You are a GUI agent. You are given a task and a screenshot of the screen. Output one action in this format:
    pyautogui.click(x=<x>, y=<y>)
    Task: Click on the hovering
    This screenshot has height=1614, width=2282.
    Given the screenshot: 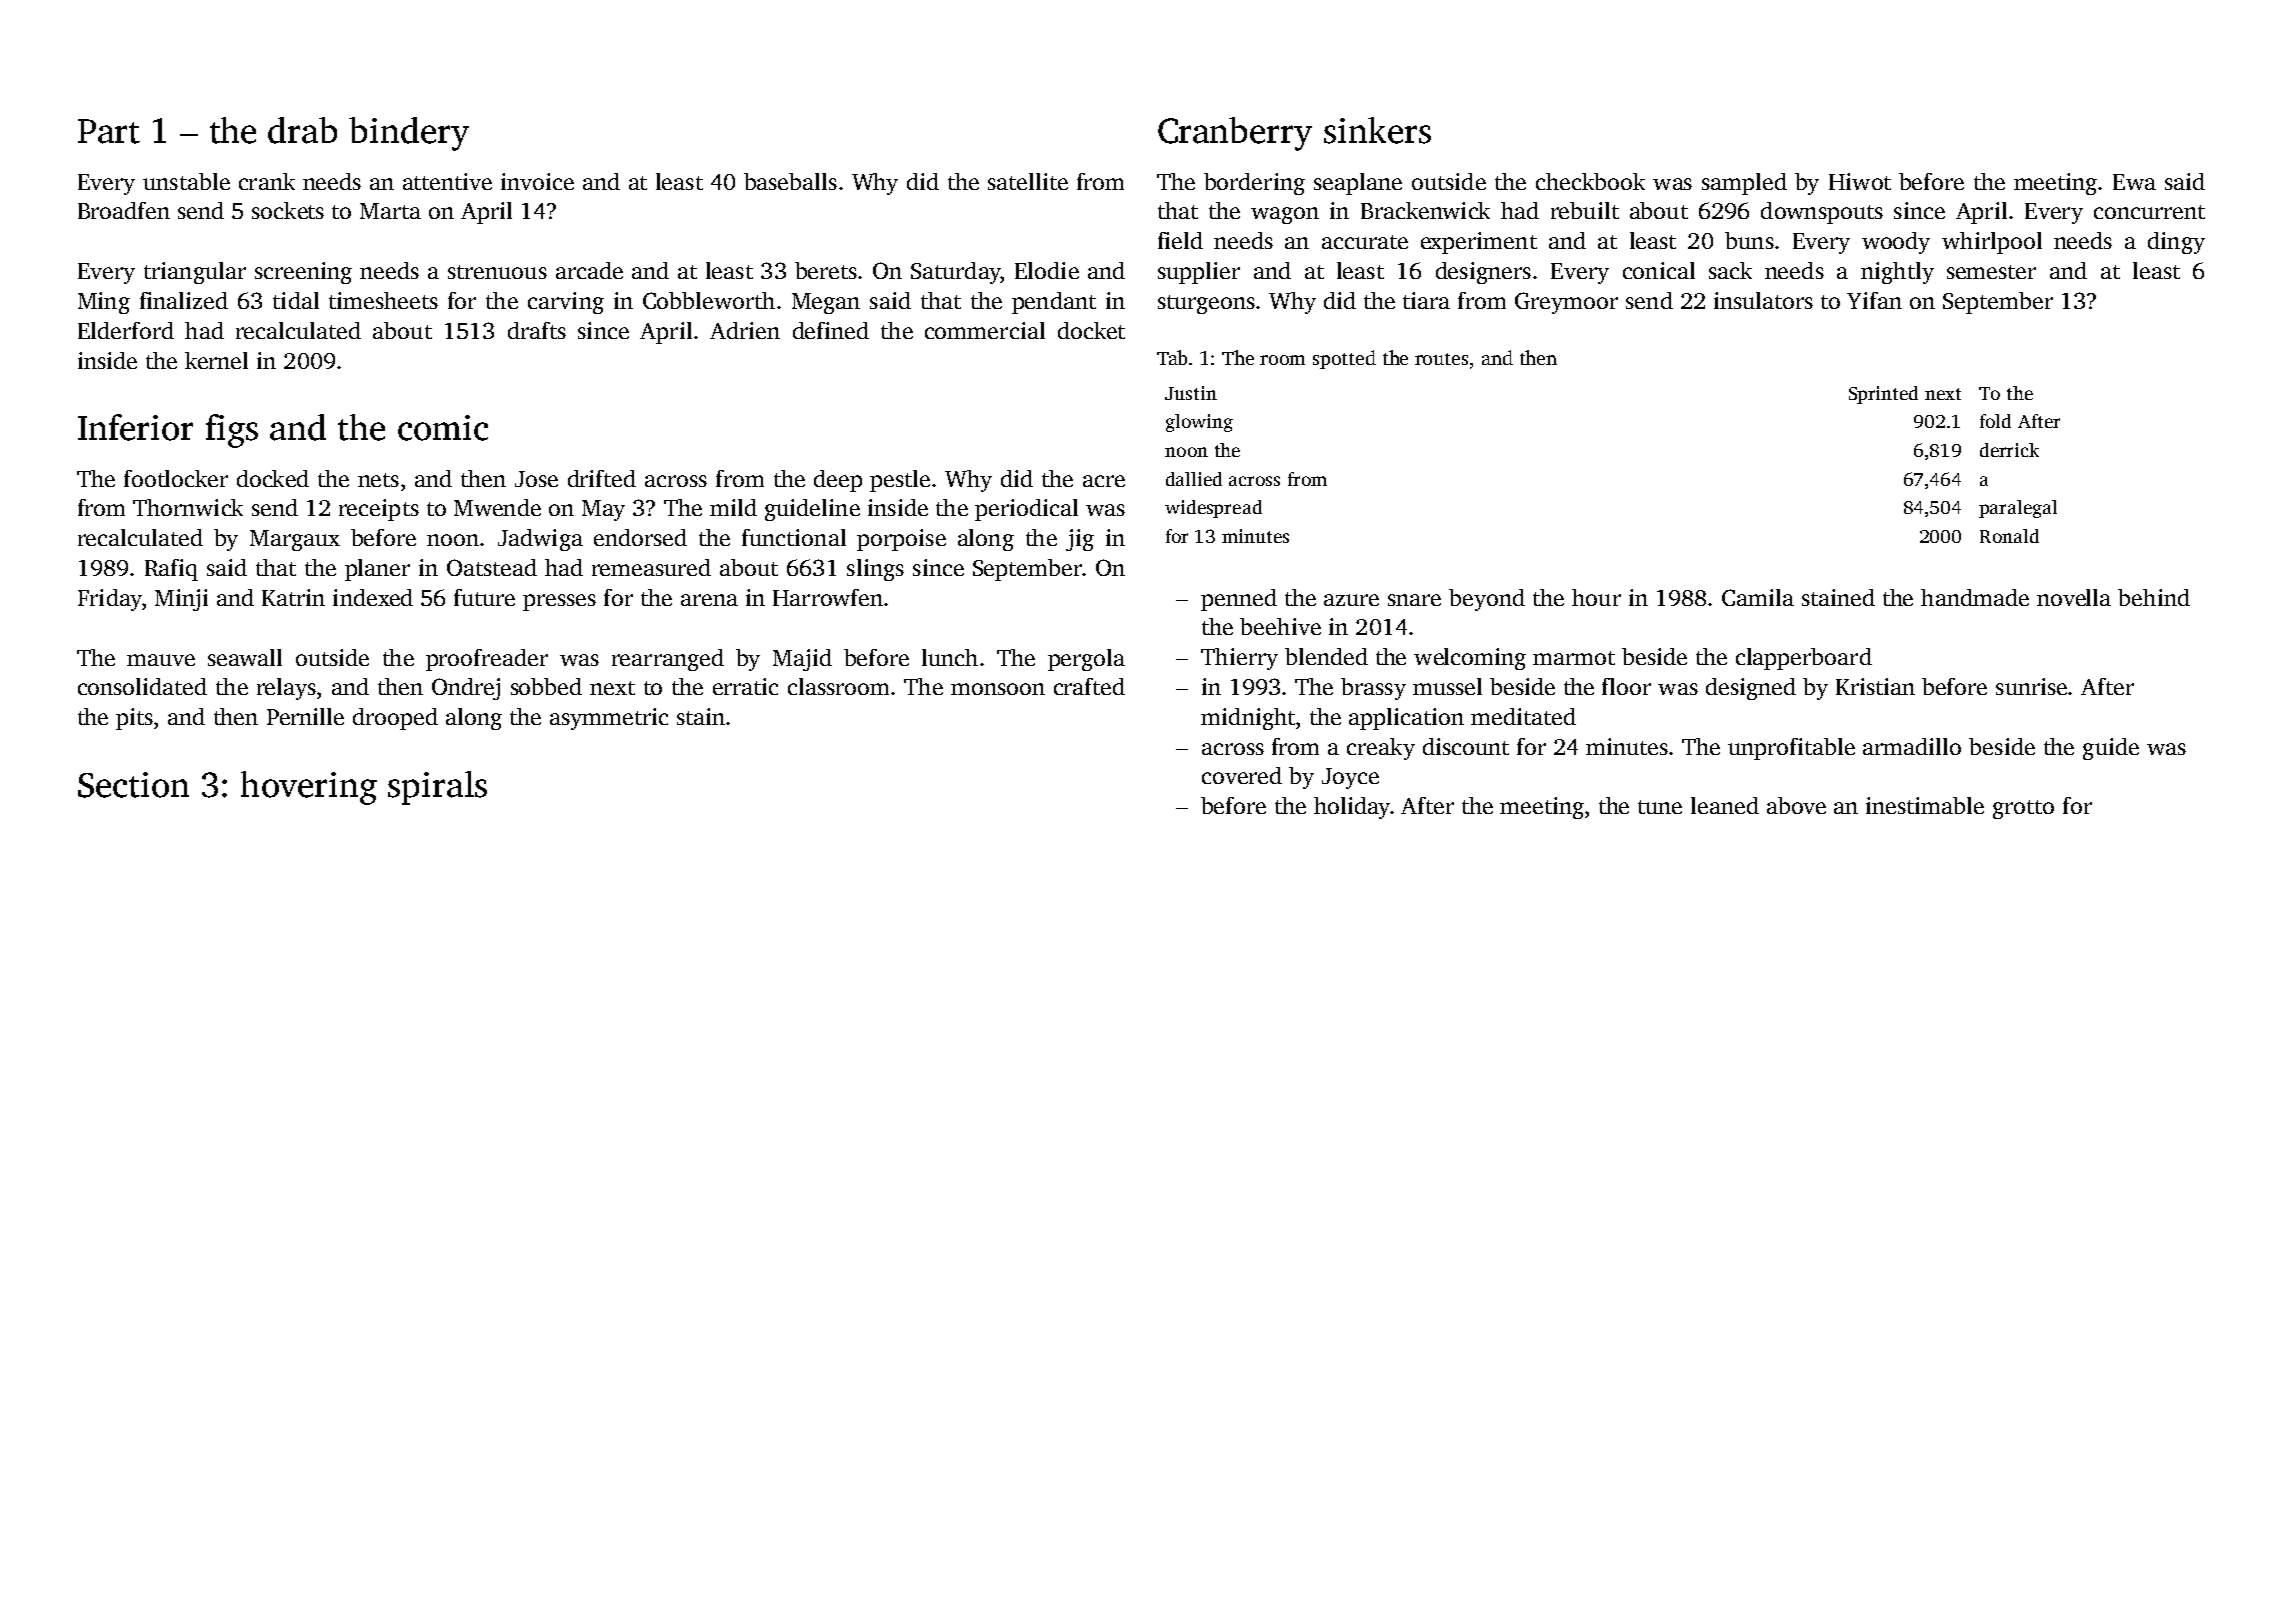 What is the action you would take?
    pyautogui.click(x=309, y=788)
